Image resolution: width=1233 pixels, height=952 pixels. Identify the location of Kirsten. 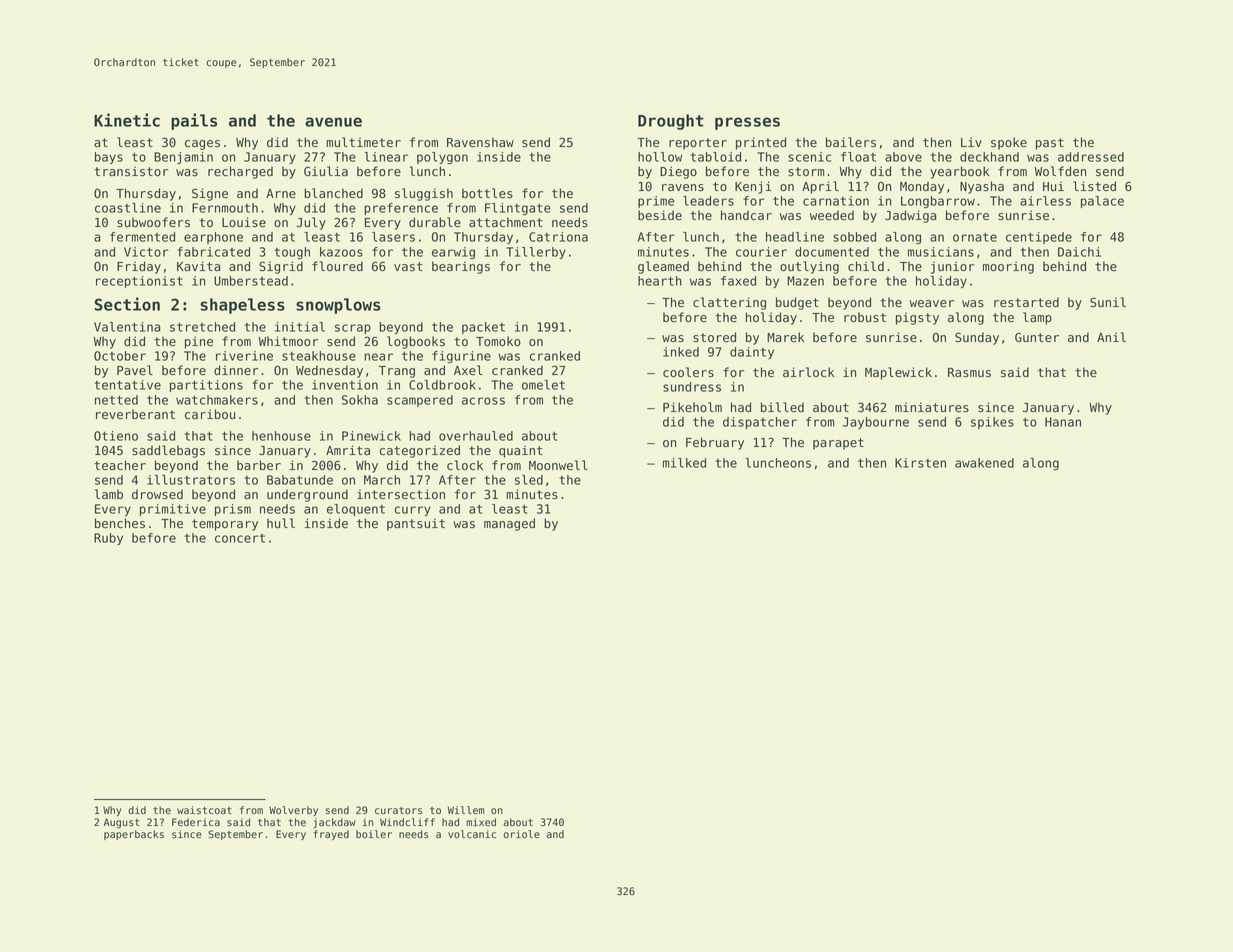
(920, 463).
